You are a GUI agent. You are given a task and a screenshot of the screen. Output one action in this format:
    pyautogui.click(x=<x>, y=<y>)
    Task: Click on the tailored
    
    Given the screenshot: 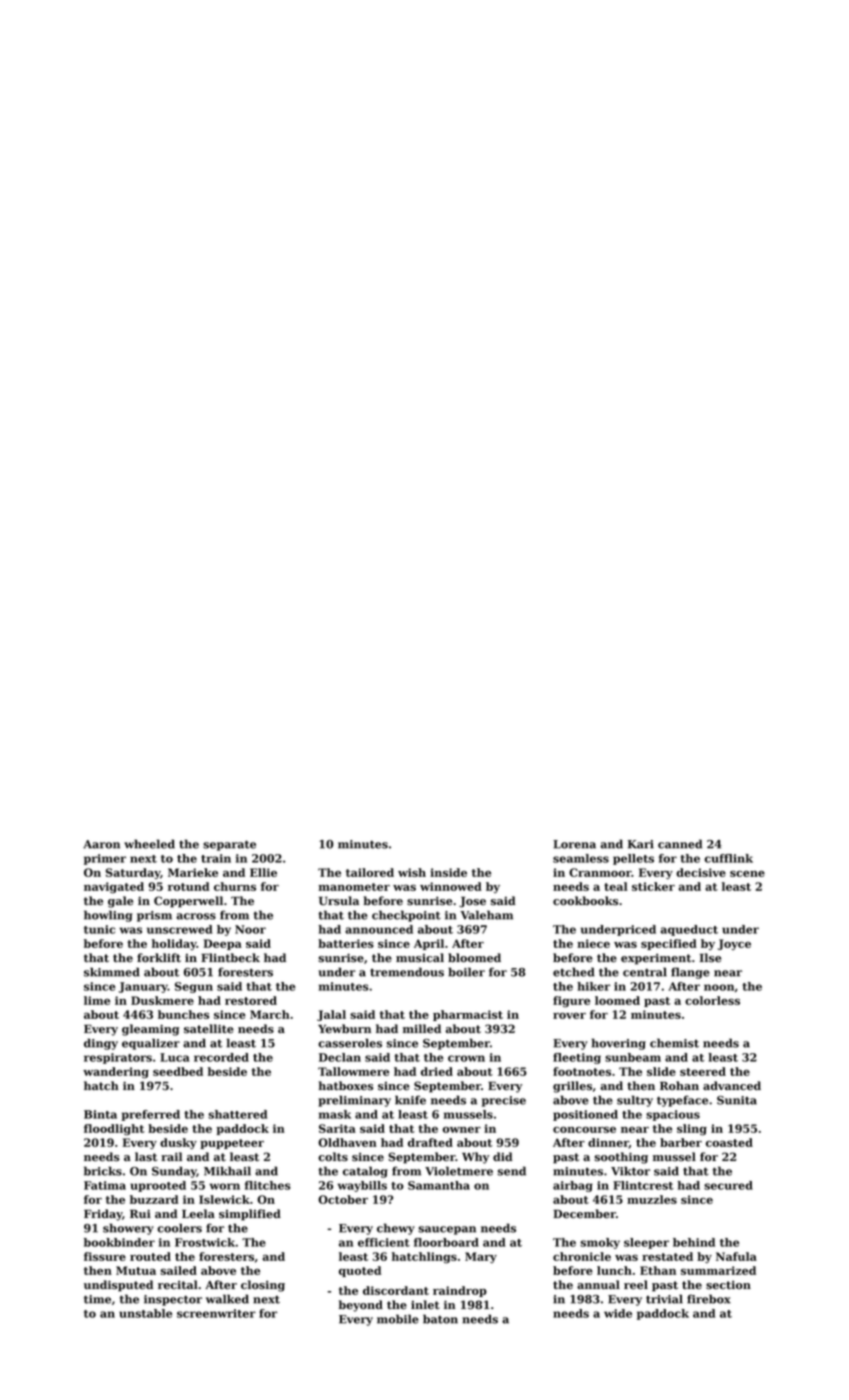 What is the action you would take?
    pyautogui.click(x=370, y=872)
